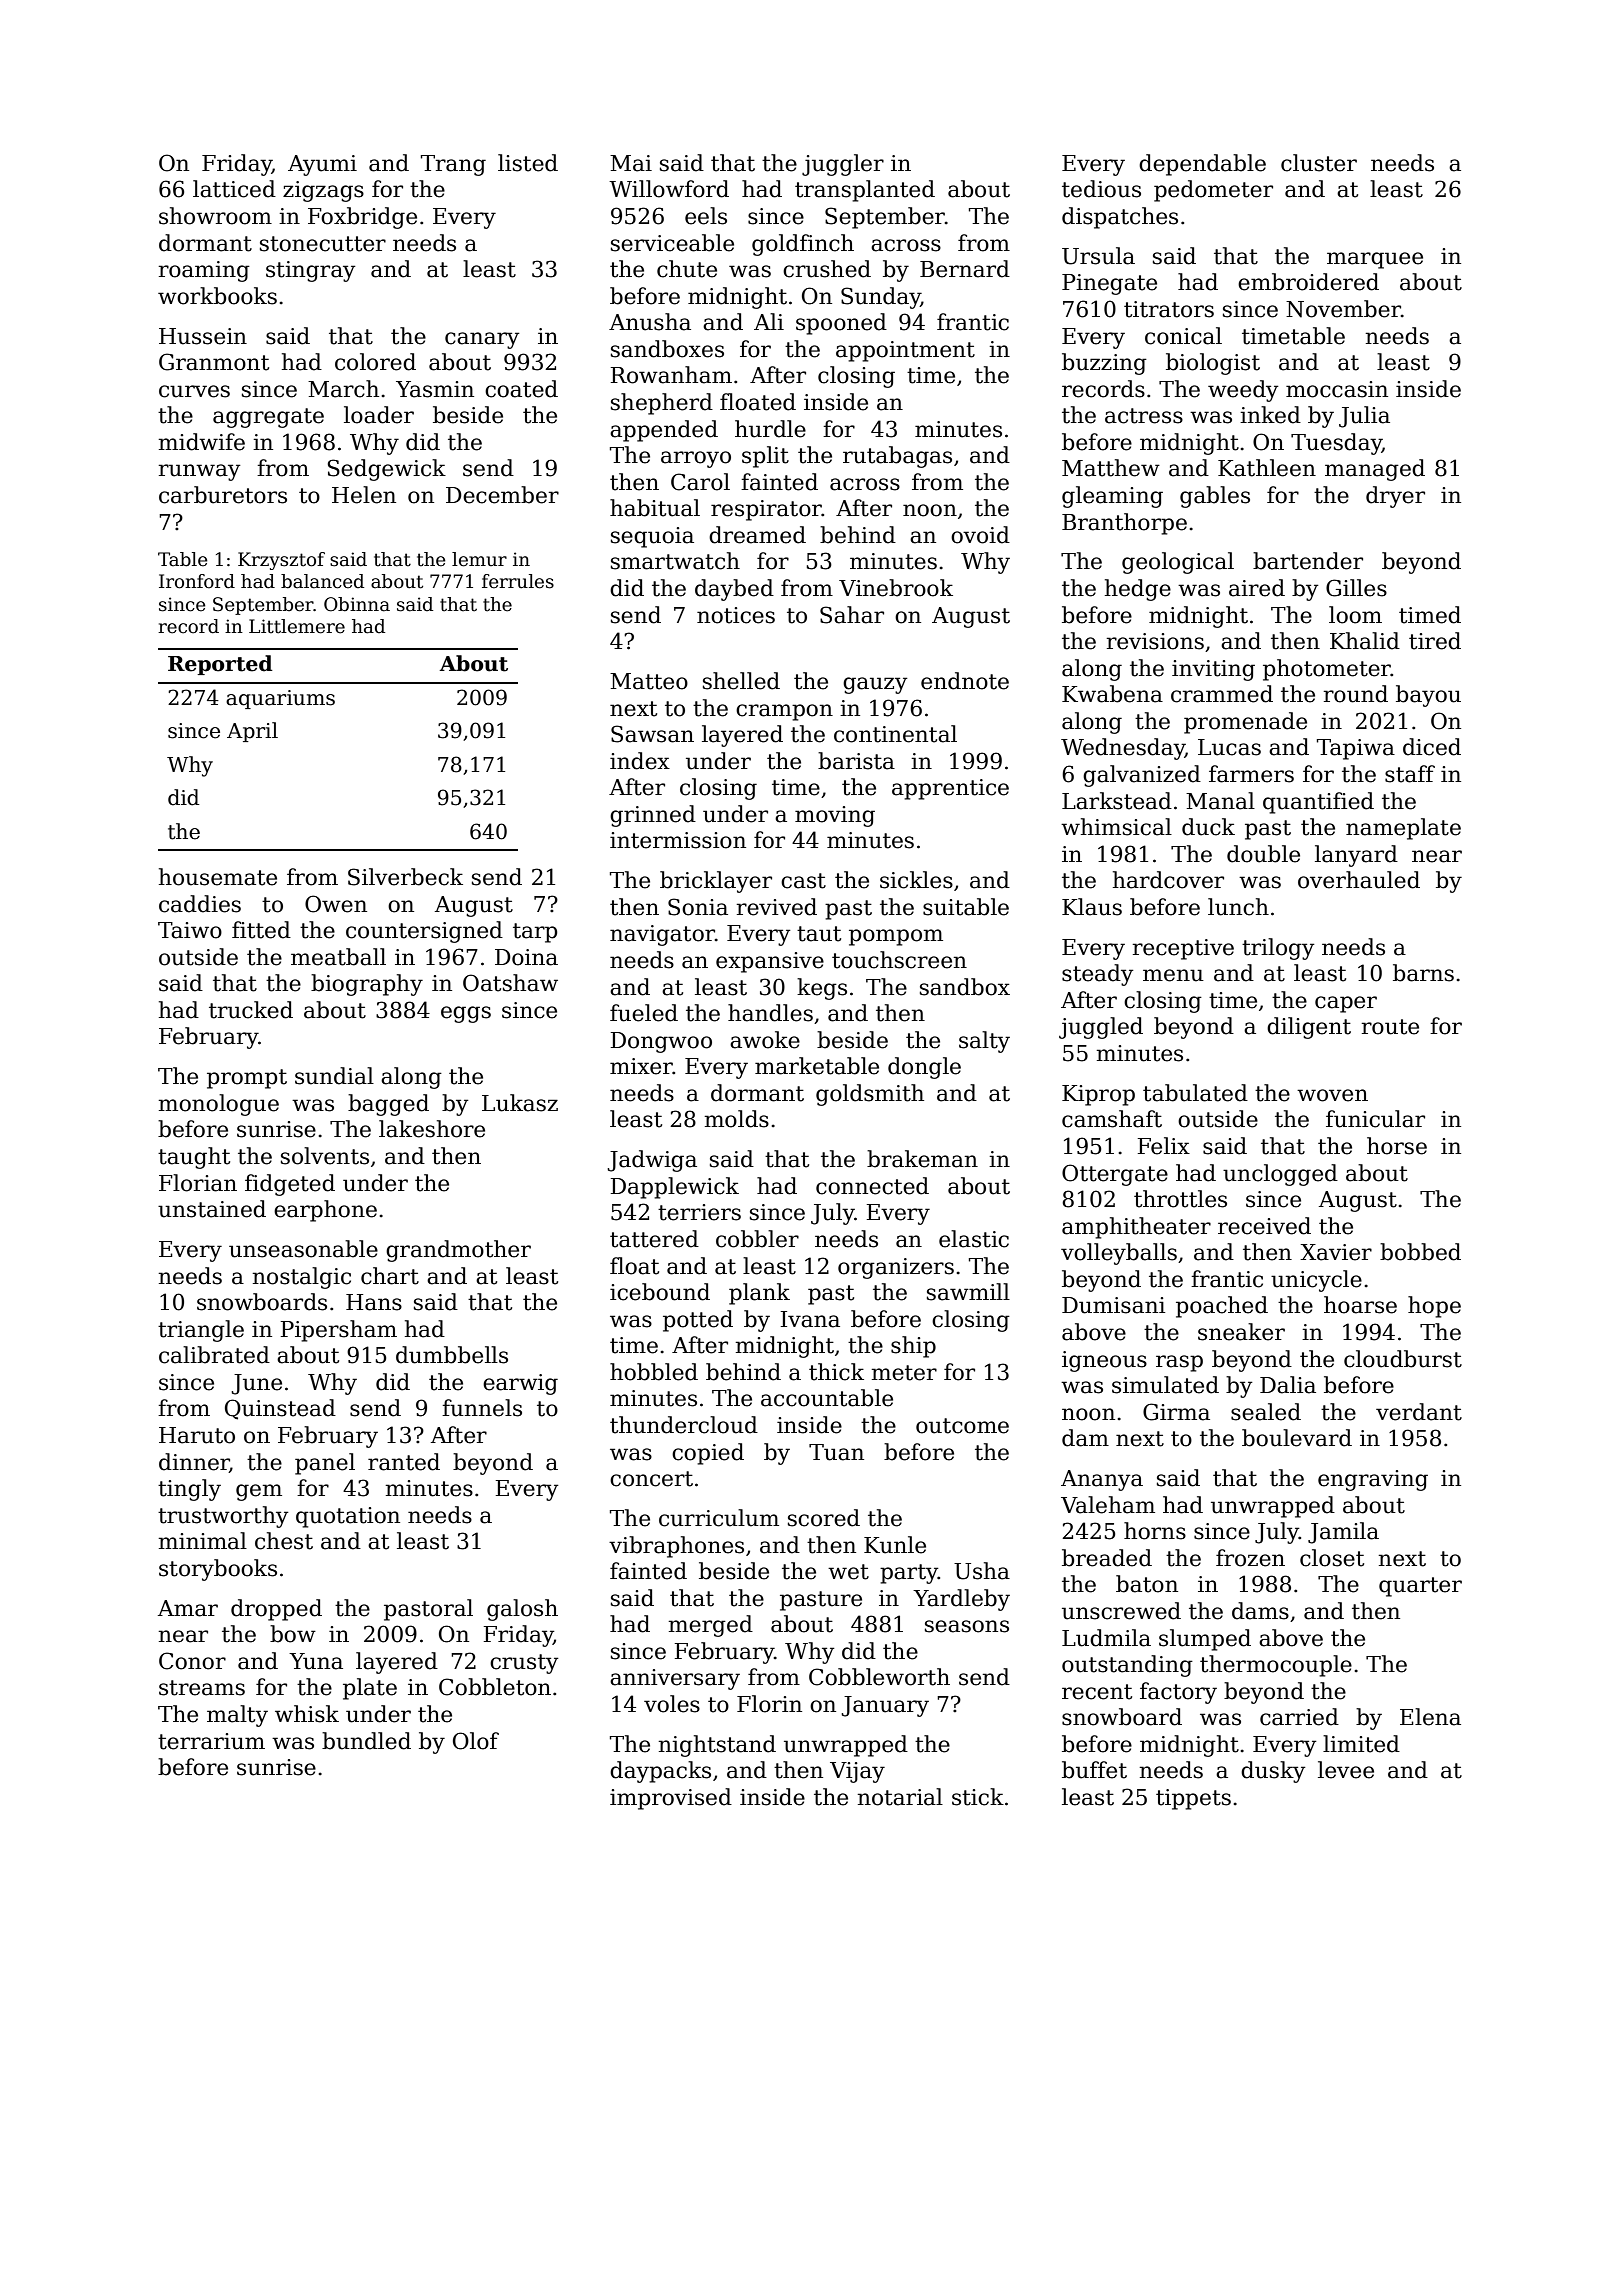 The height and width of the image is (2292, 1620). I want to click on barns, so click(1423, 973).
